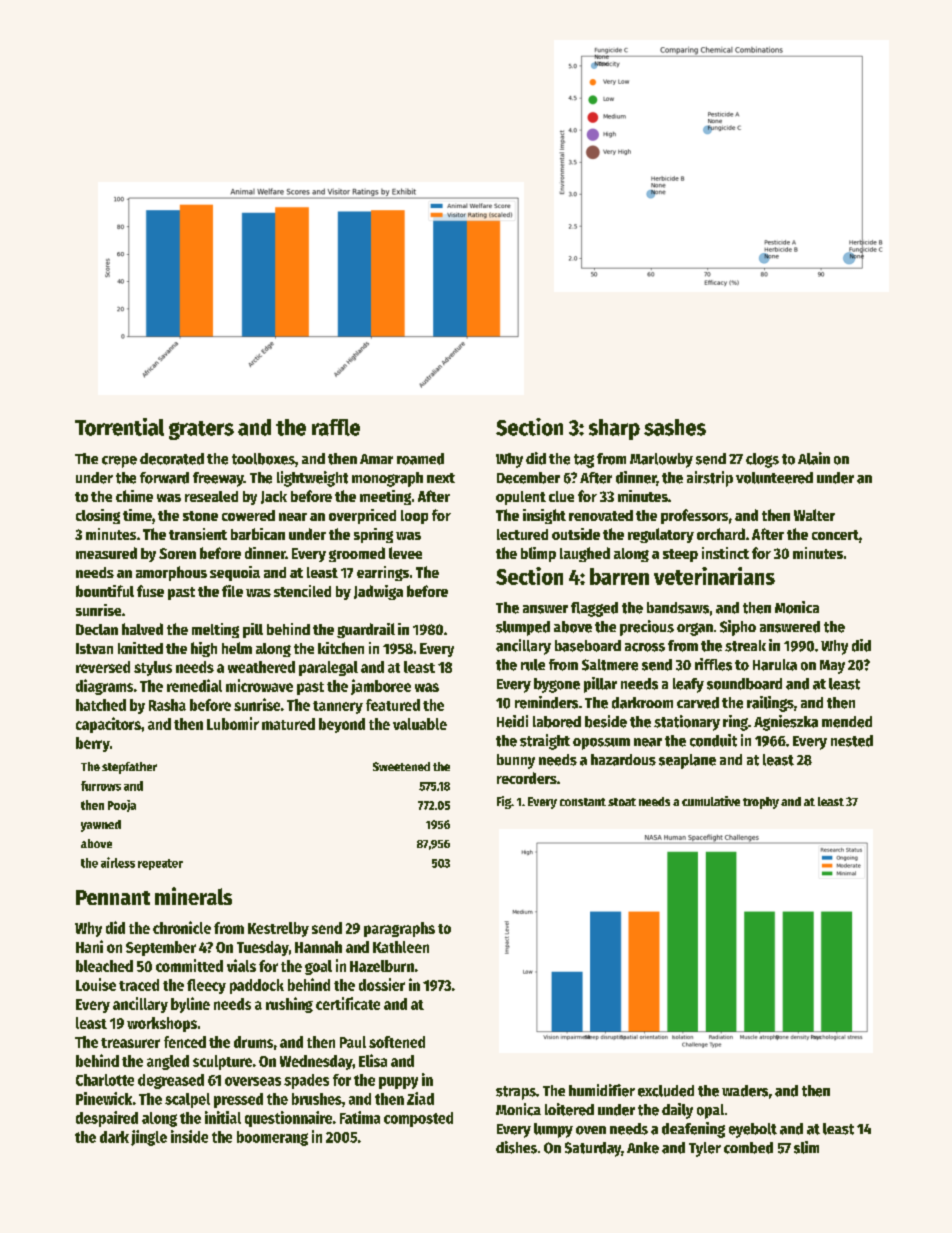 The height and width of the screenshot is (1233, 952). Describe the element at coordinates (257, 986) in the screenshot. I see `paddock` at that location.
